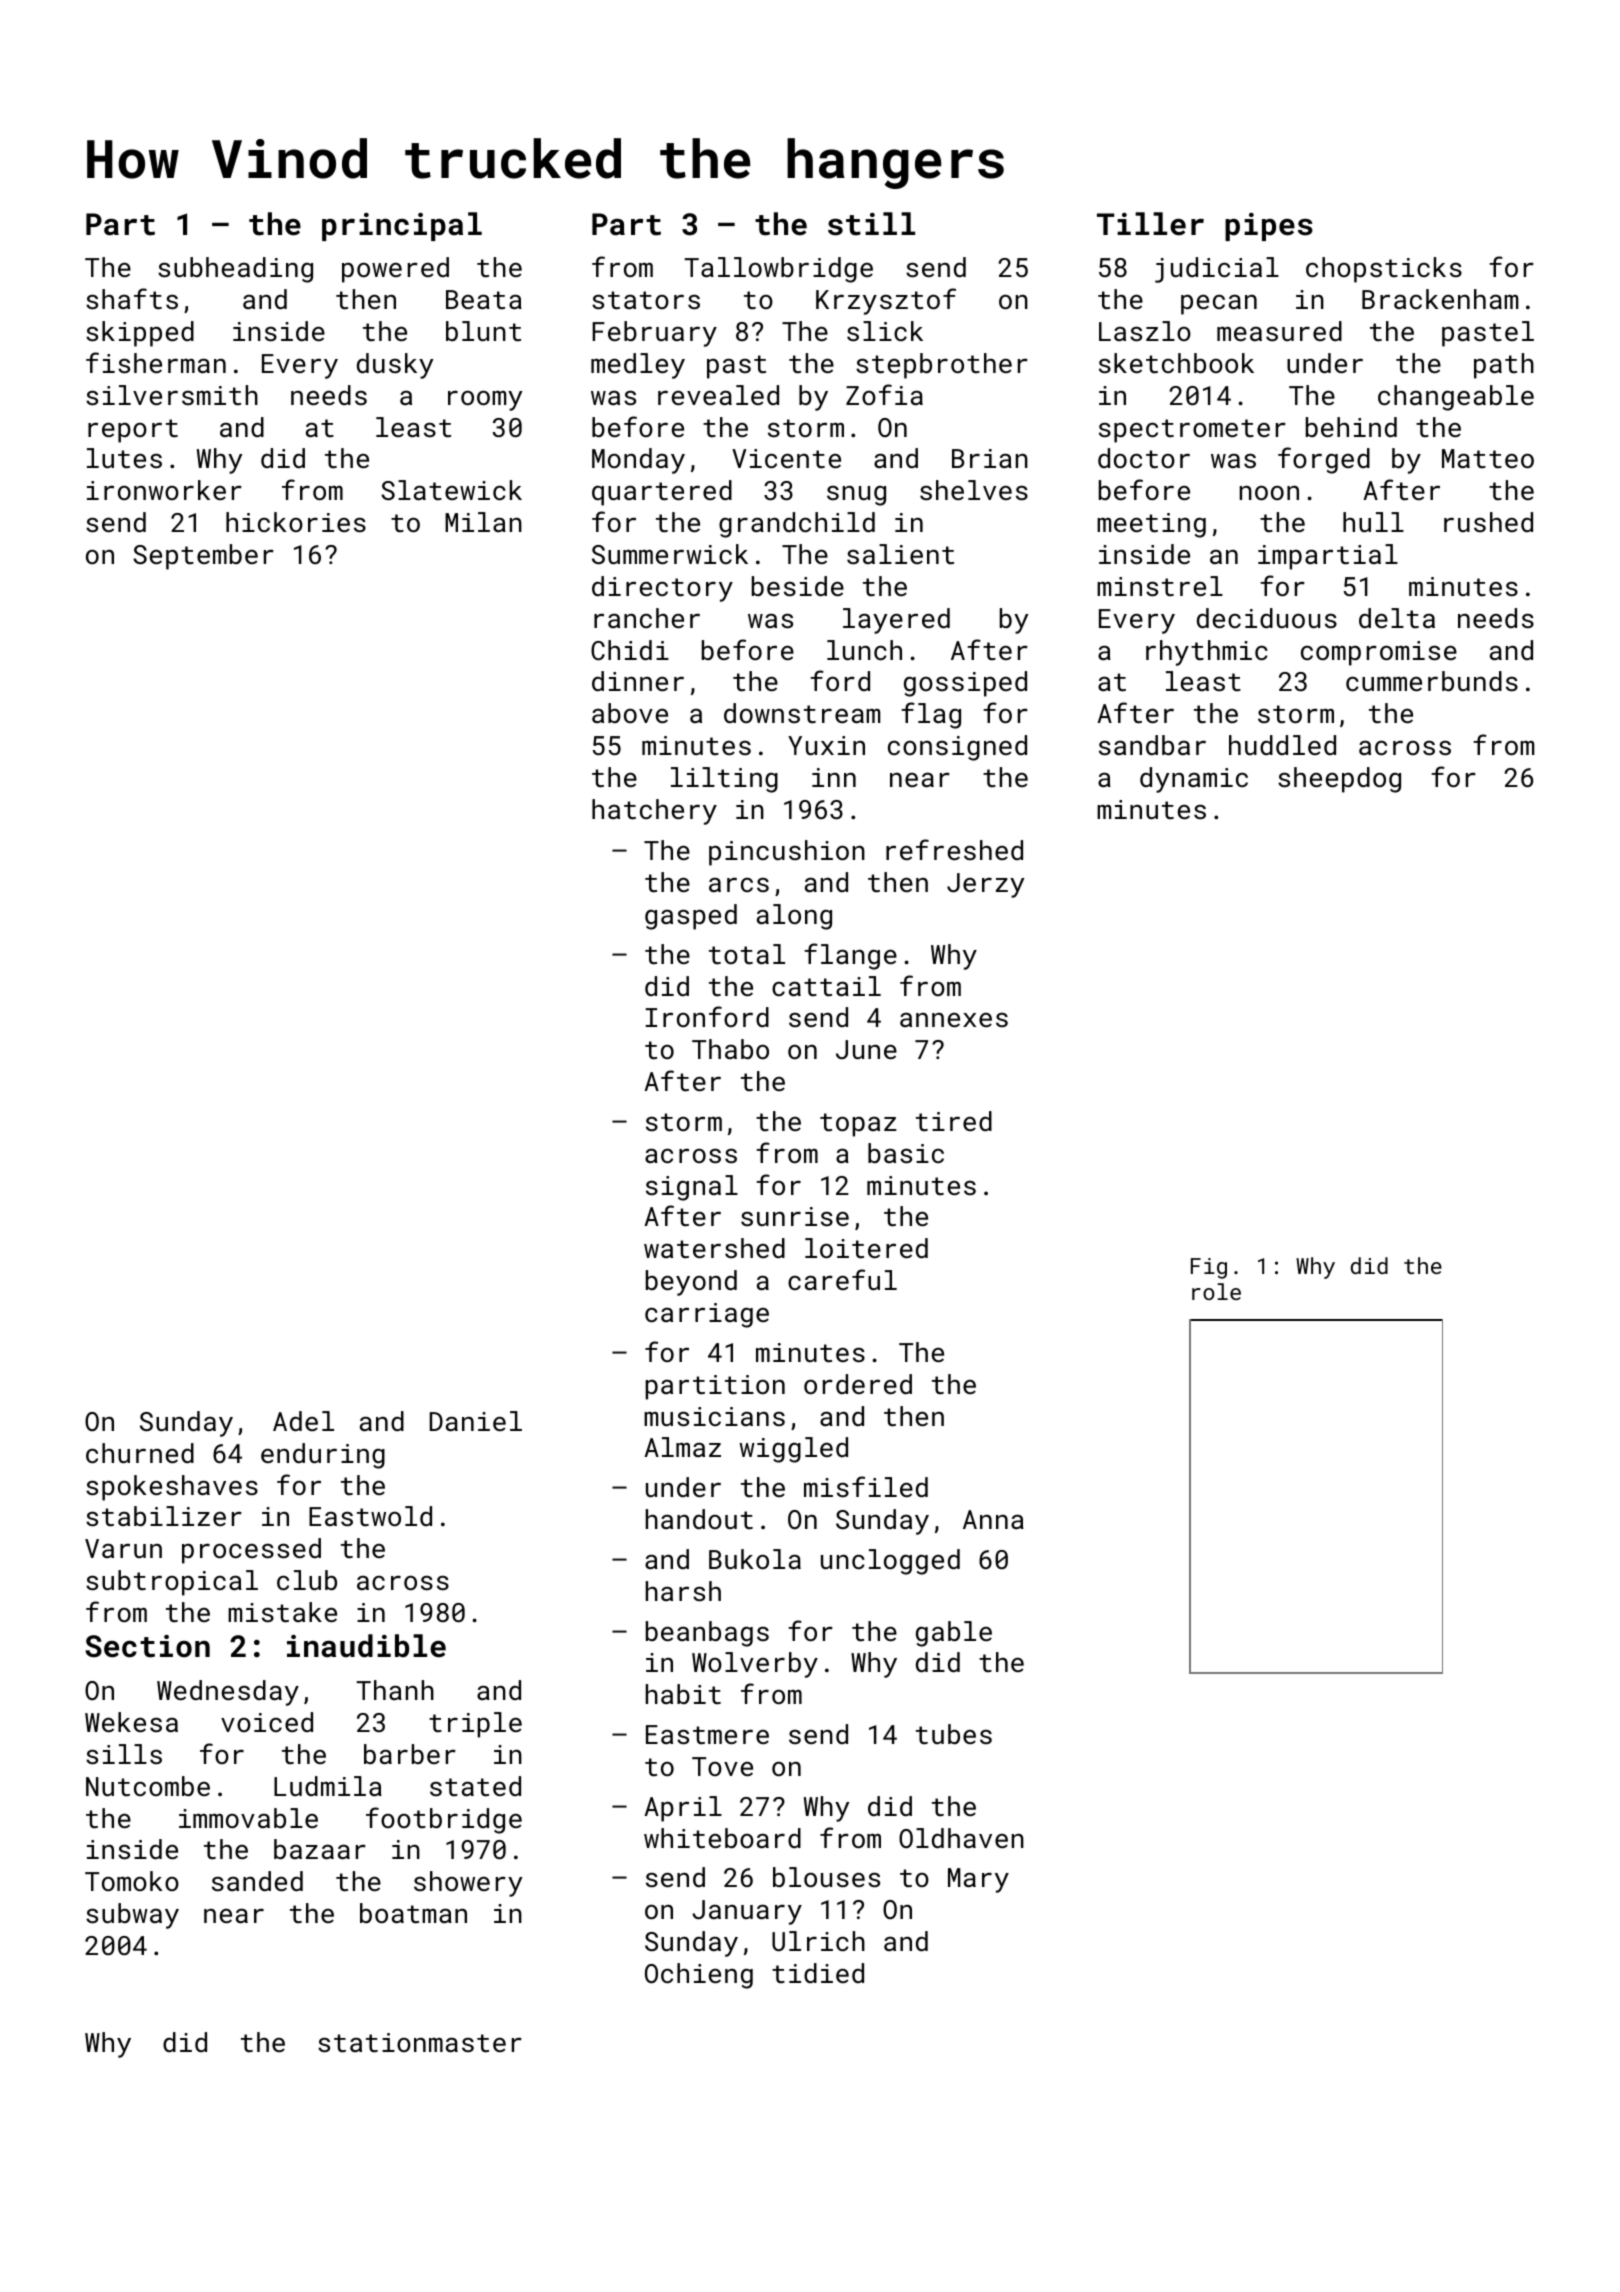 This screenshot has width=1620, height=2292. What do you see at coordinates (1269, 227) in the screenshot?
I see `pipes` at bounding box center [1269, 227].
